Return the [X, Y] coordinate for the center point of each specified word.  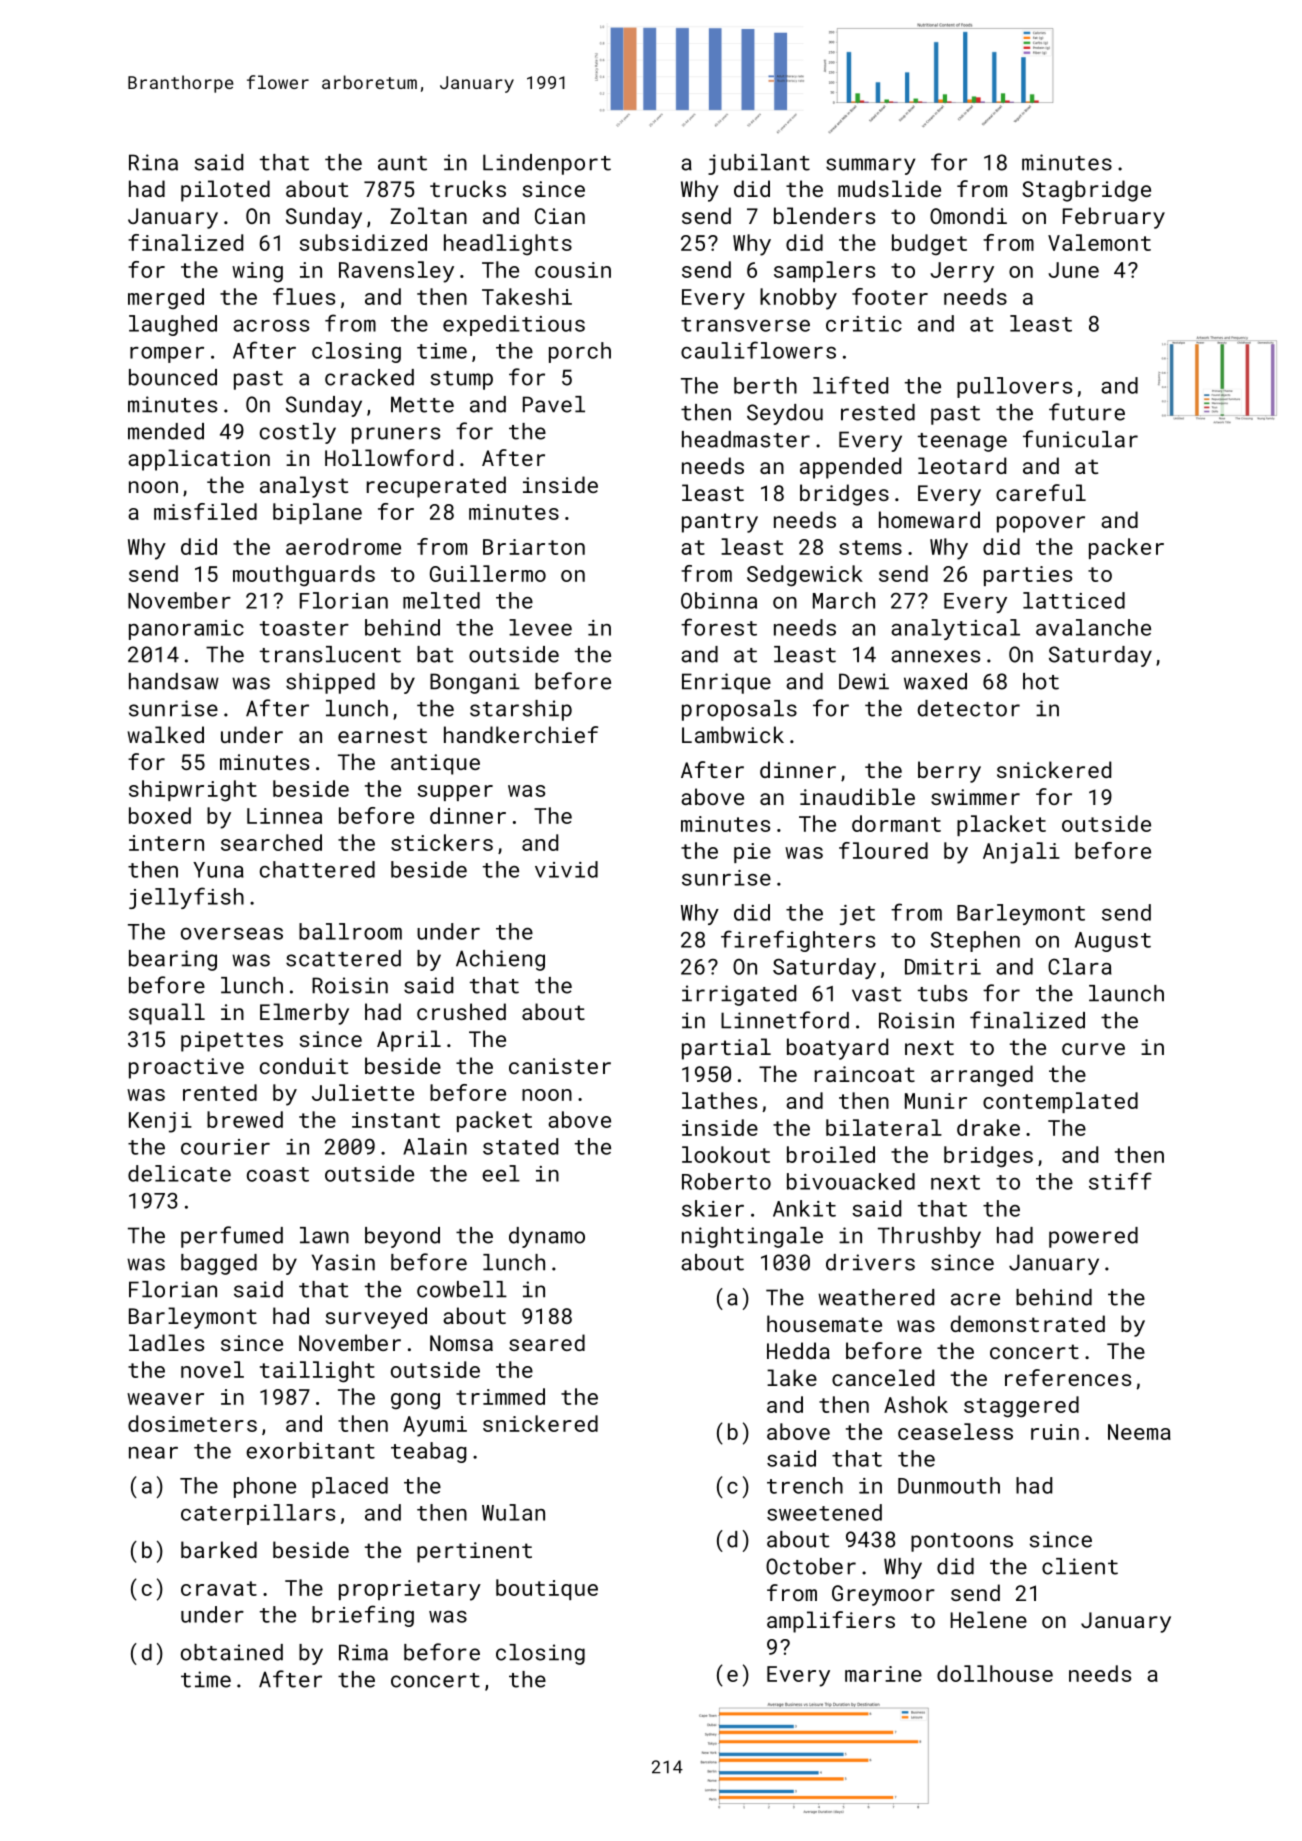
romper [167, 355]
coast [278, 1174]
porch [580, 352]
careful [1041, 492]
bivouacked [851, 1181]
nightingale [752, 1237]
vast [877, 994]
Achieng [500, 960]
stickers [442, 842]
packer [1126, 548]
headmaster [746, 439]
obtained [232, 1652]
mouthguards [304, 576]
